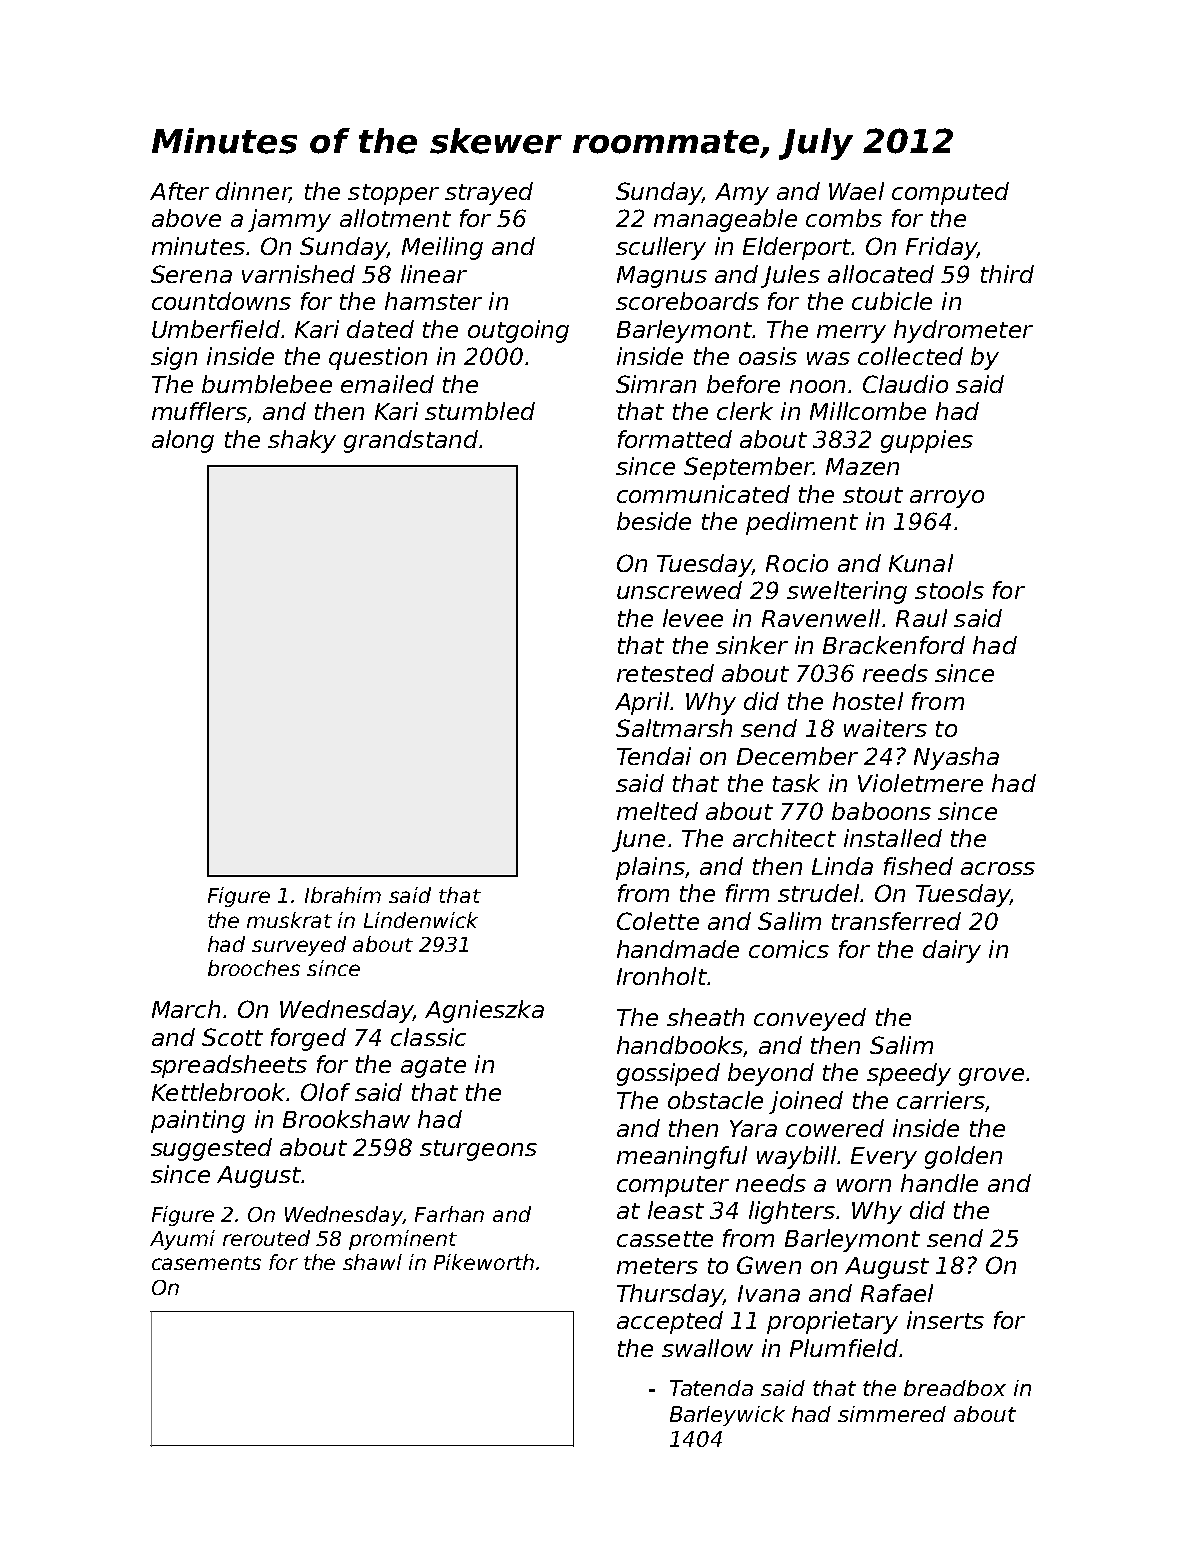  I want to click on Amy, so click(742, 194).
